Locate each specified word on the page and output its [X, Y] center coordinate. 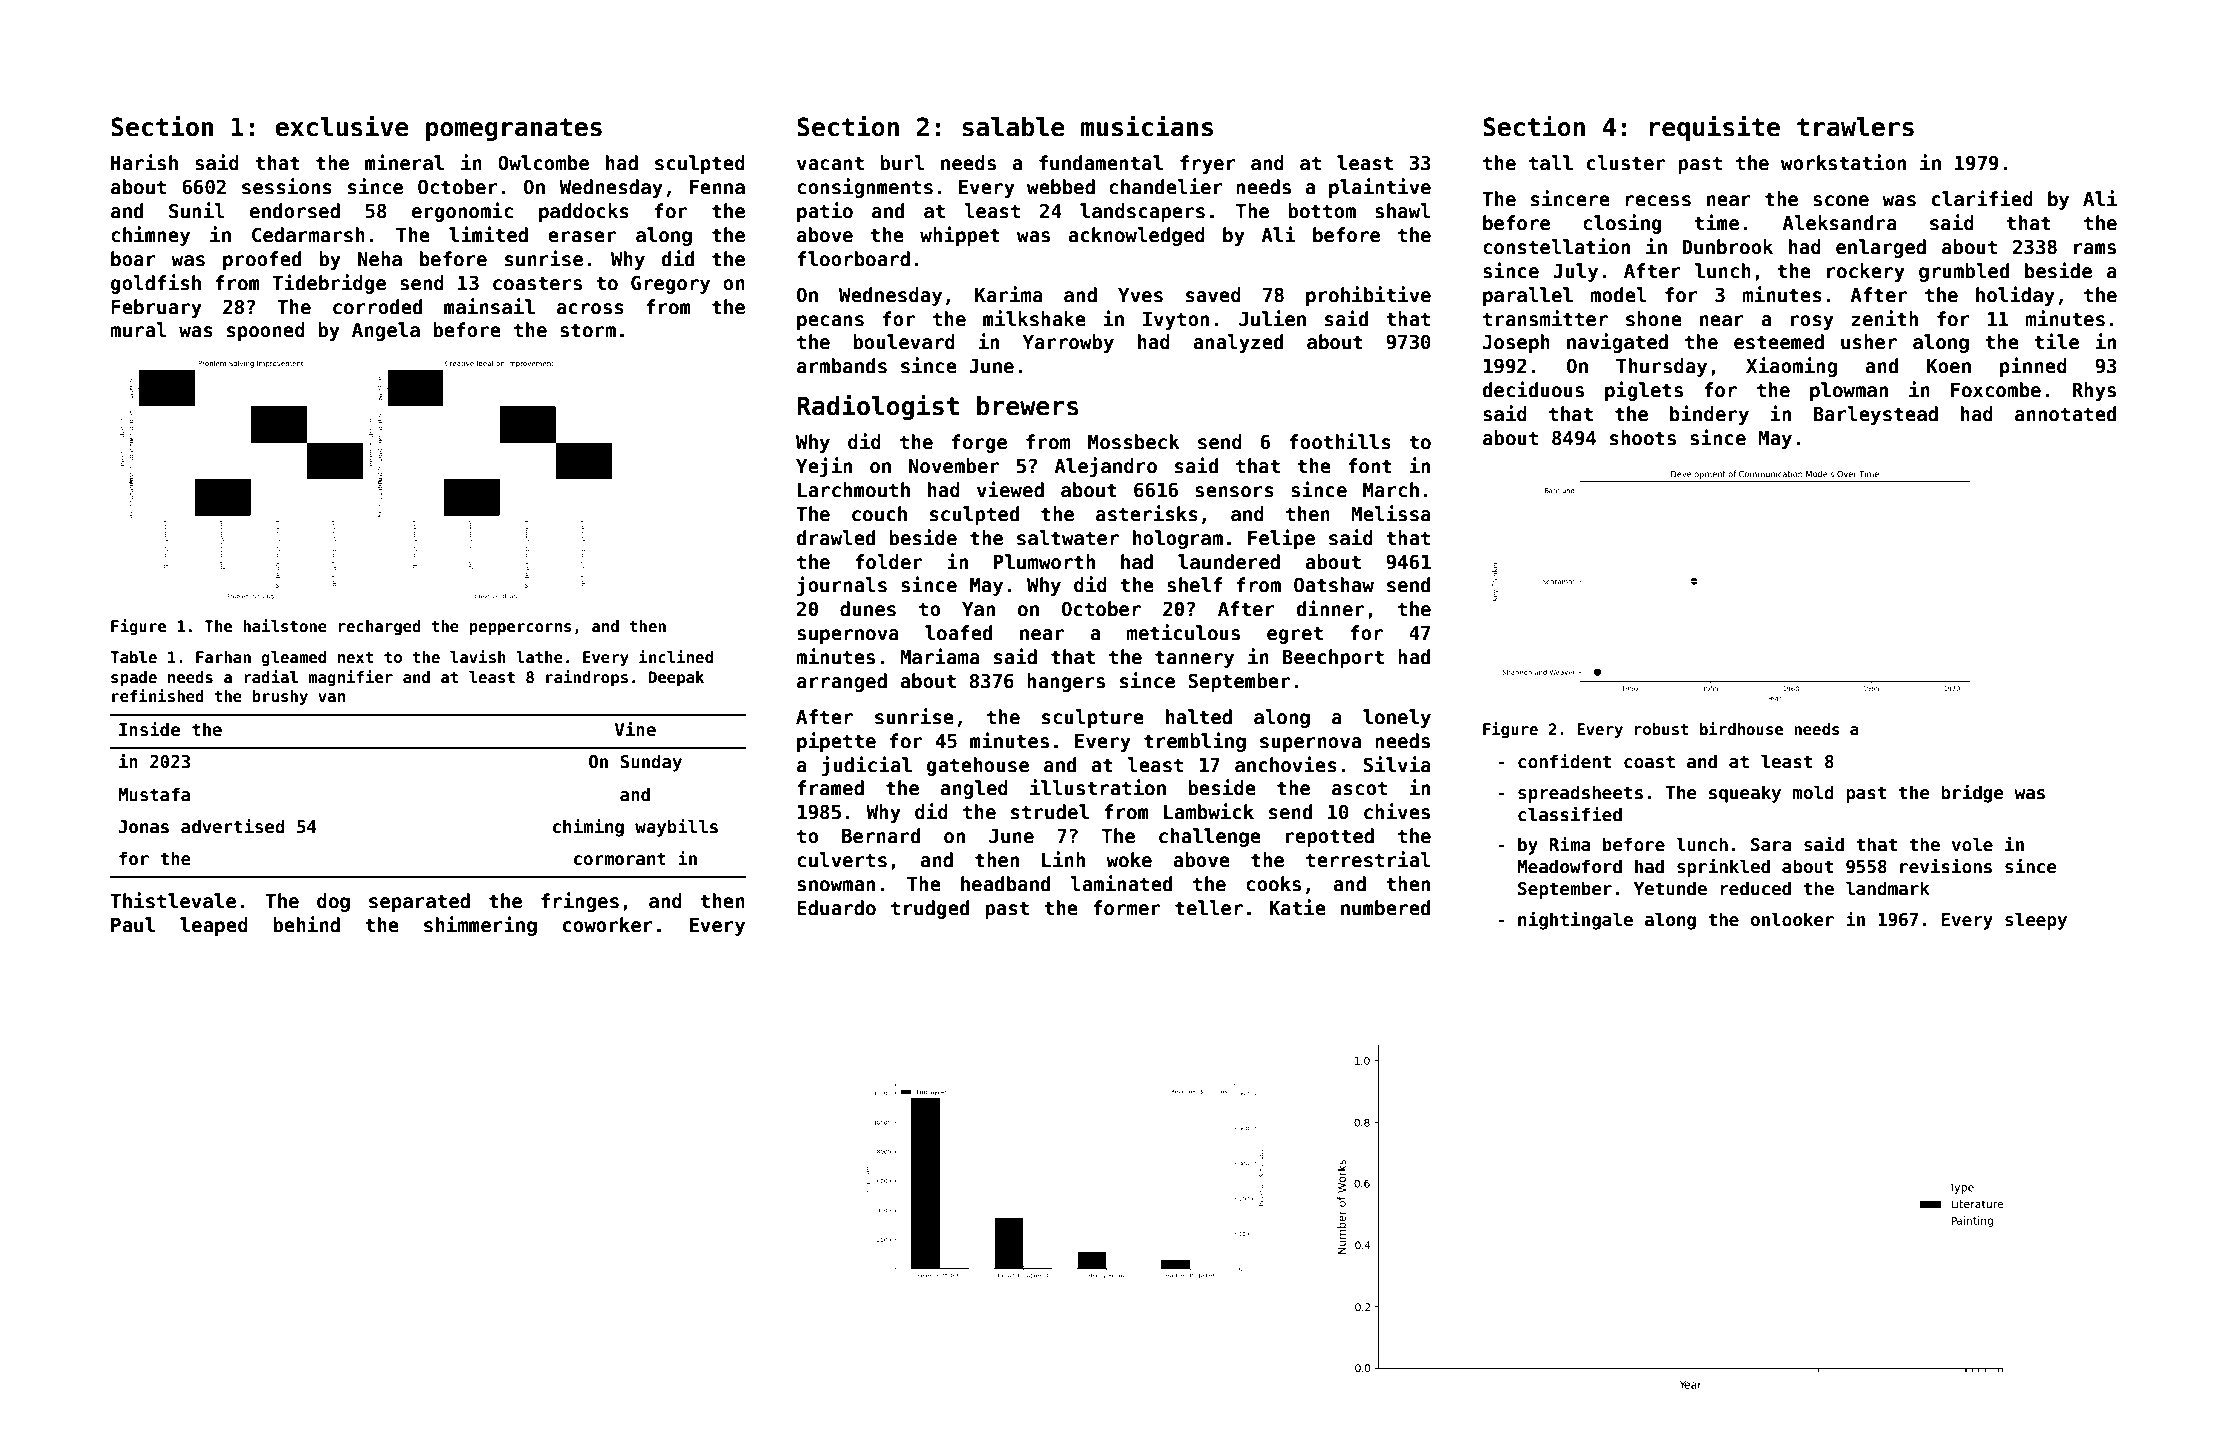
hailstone [285, 626]
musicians [1147, 126]
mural [138, 330]
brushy [280, 697]
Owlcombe [543, 163]
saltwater [1068, 538]
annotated [2065, 414]
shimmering [480, 926]
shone [1654, 319]
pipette [836, 742]
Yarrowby [1068, 343]
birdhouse [1741, 729]
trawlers [1855, 127]
